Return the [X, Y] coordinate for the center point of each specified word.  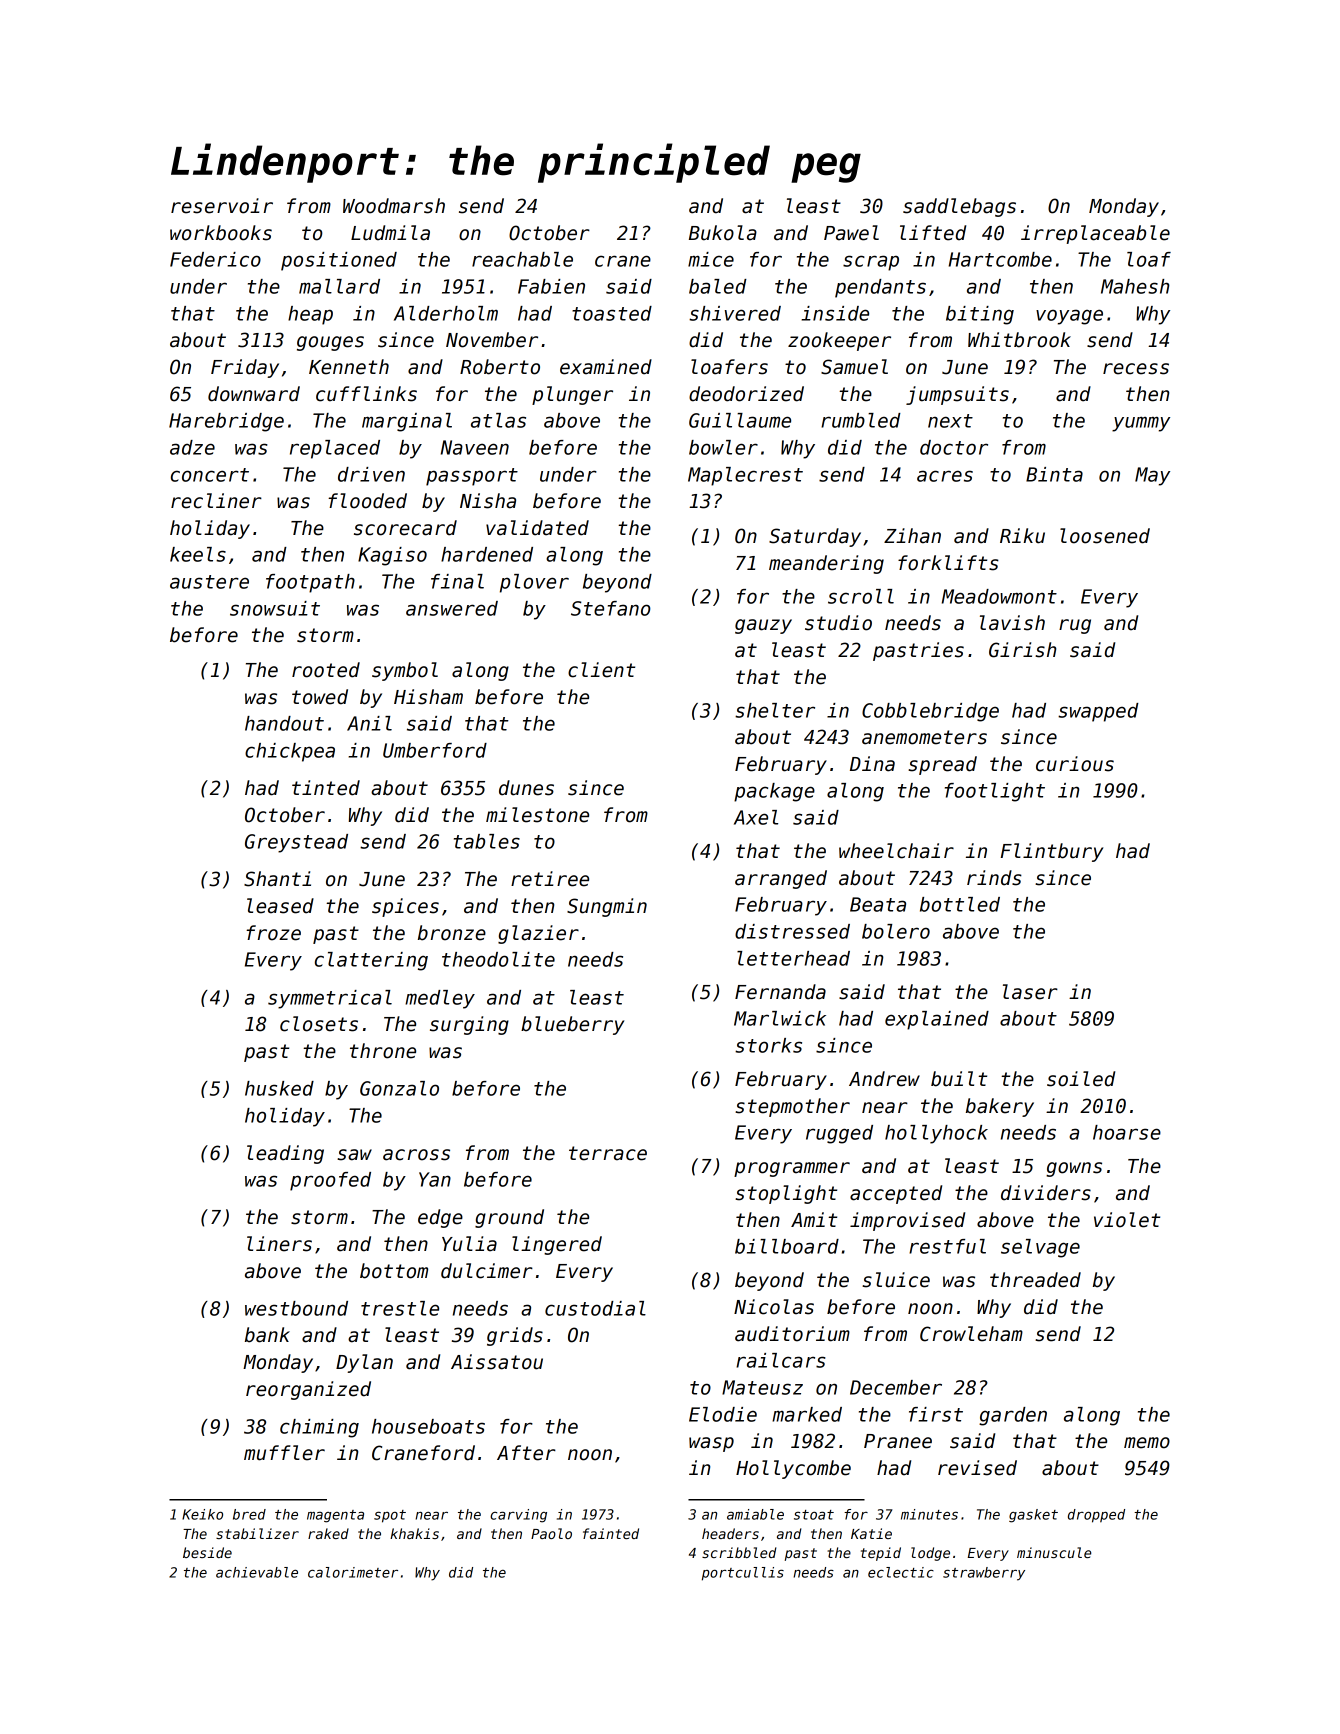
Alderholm [446, 313]
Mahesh [1135, 286]
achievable [257, 1572]
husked [279, 1088]
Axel [756, 817]
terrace [608, 1153]
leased [280, 906]
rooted [326, 670]
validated [537, 528]
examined [606, 367]
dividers [1046, 1193]
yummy [1141, 424]
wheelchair [896, 851]
